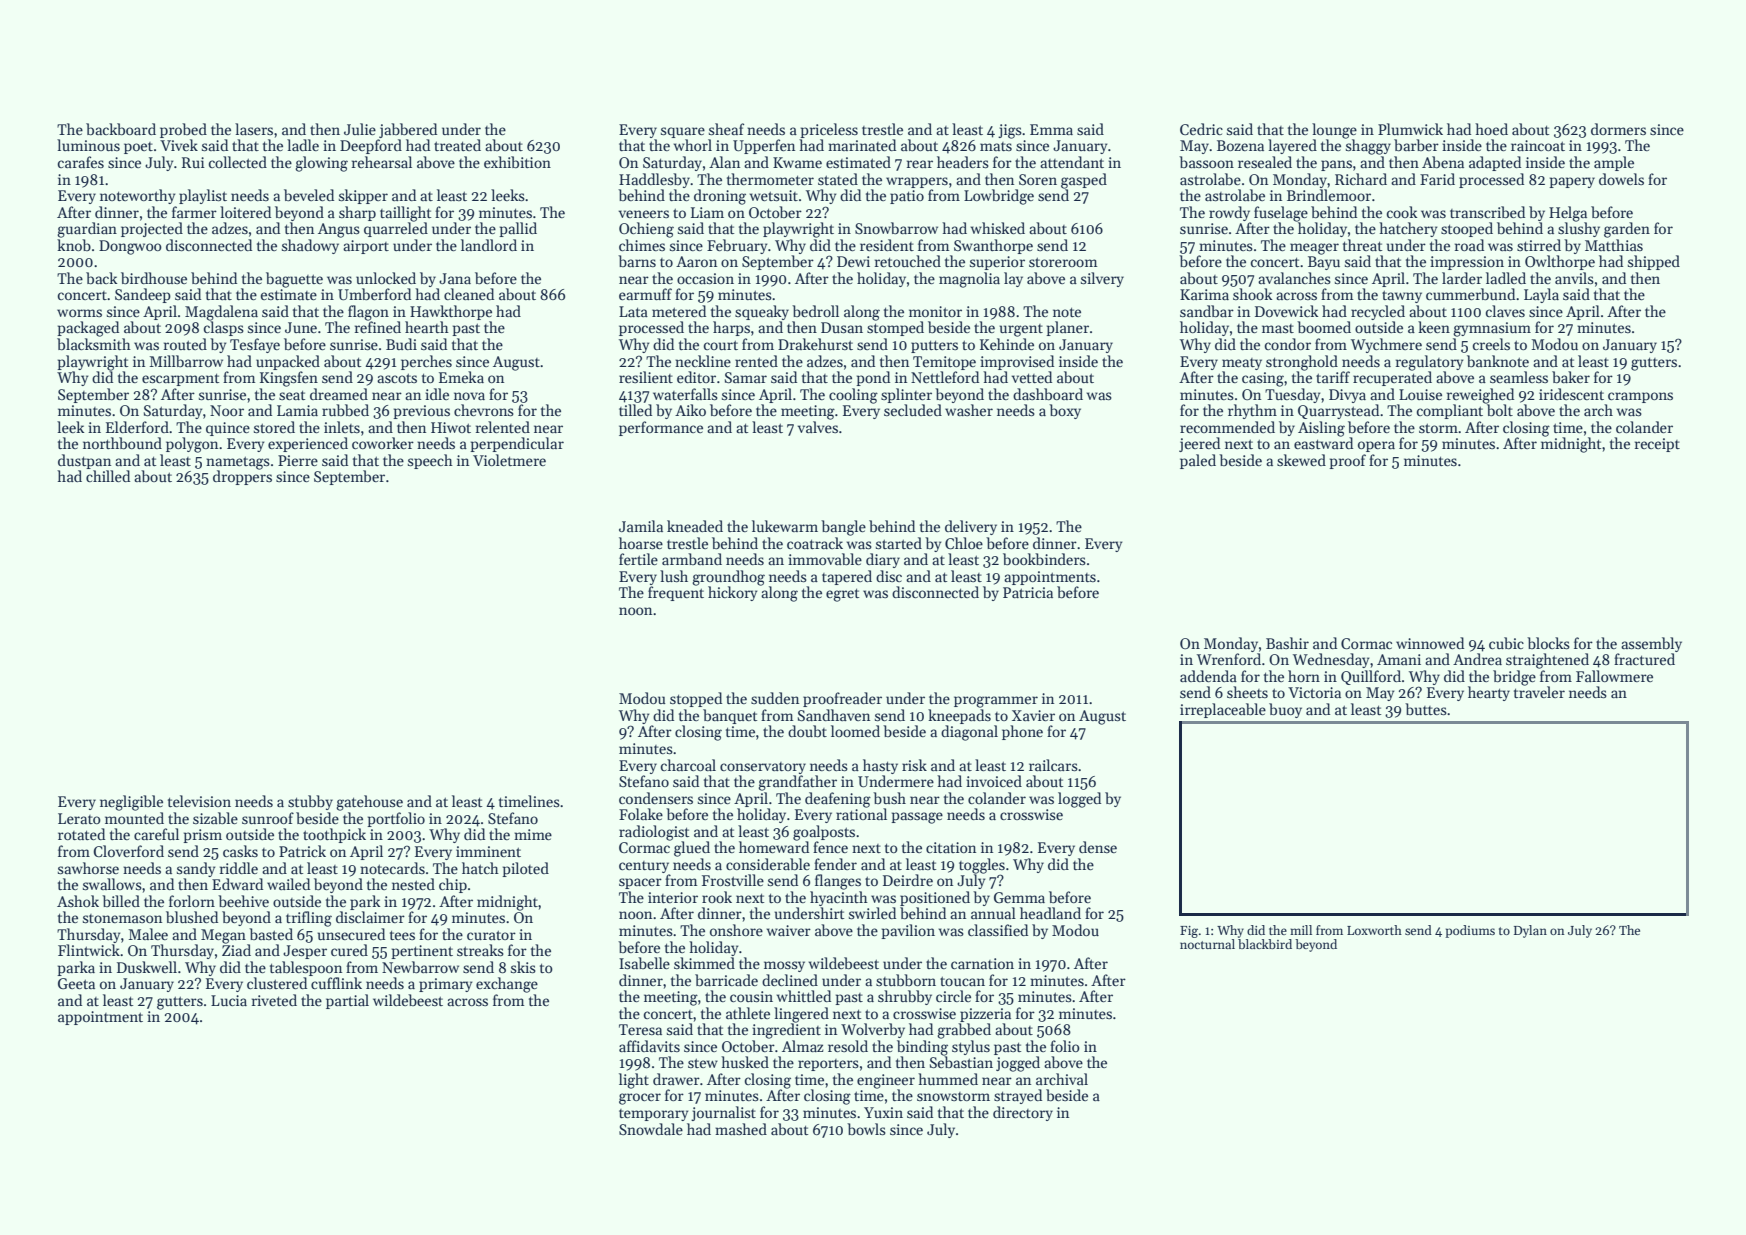 The image size is (1746, 1235). I want to click on Fig, so click(1189, 932).
